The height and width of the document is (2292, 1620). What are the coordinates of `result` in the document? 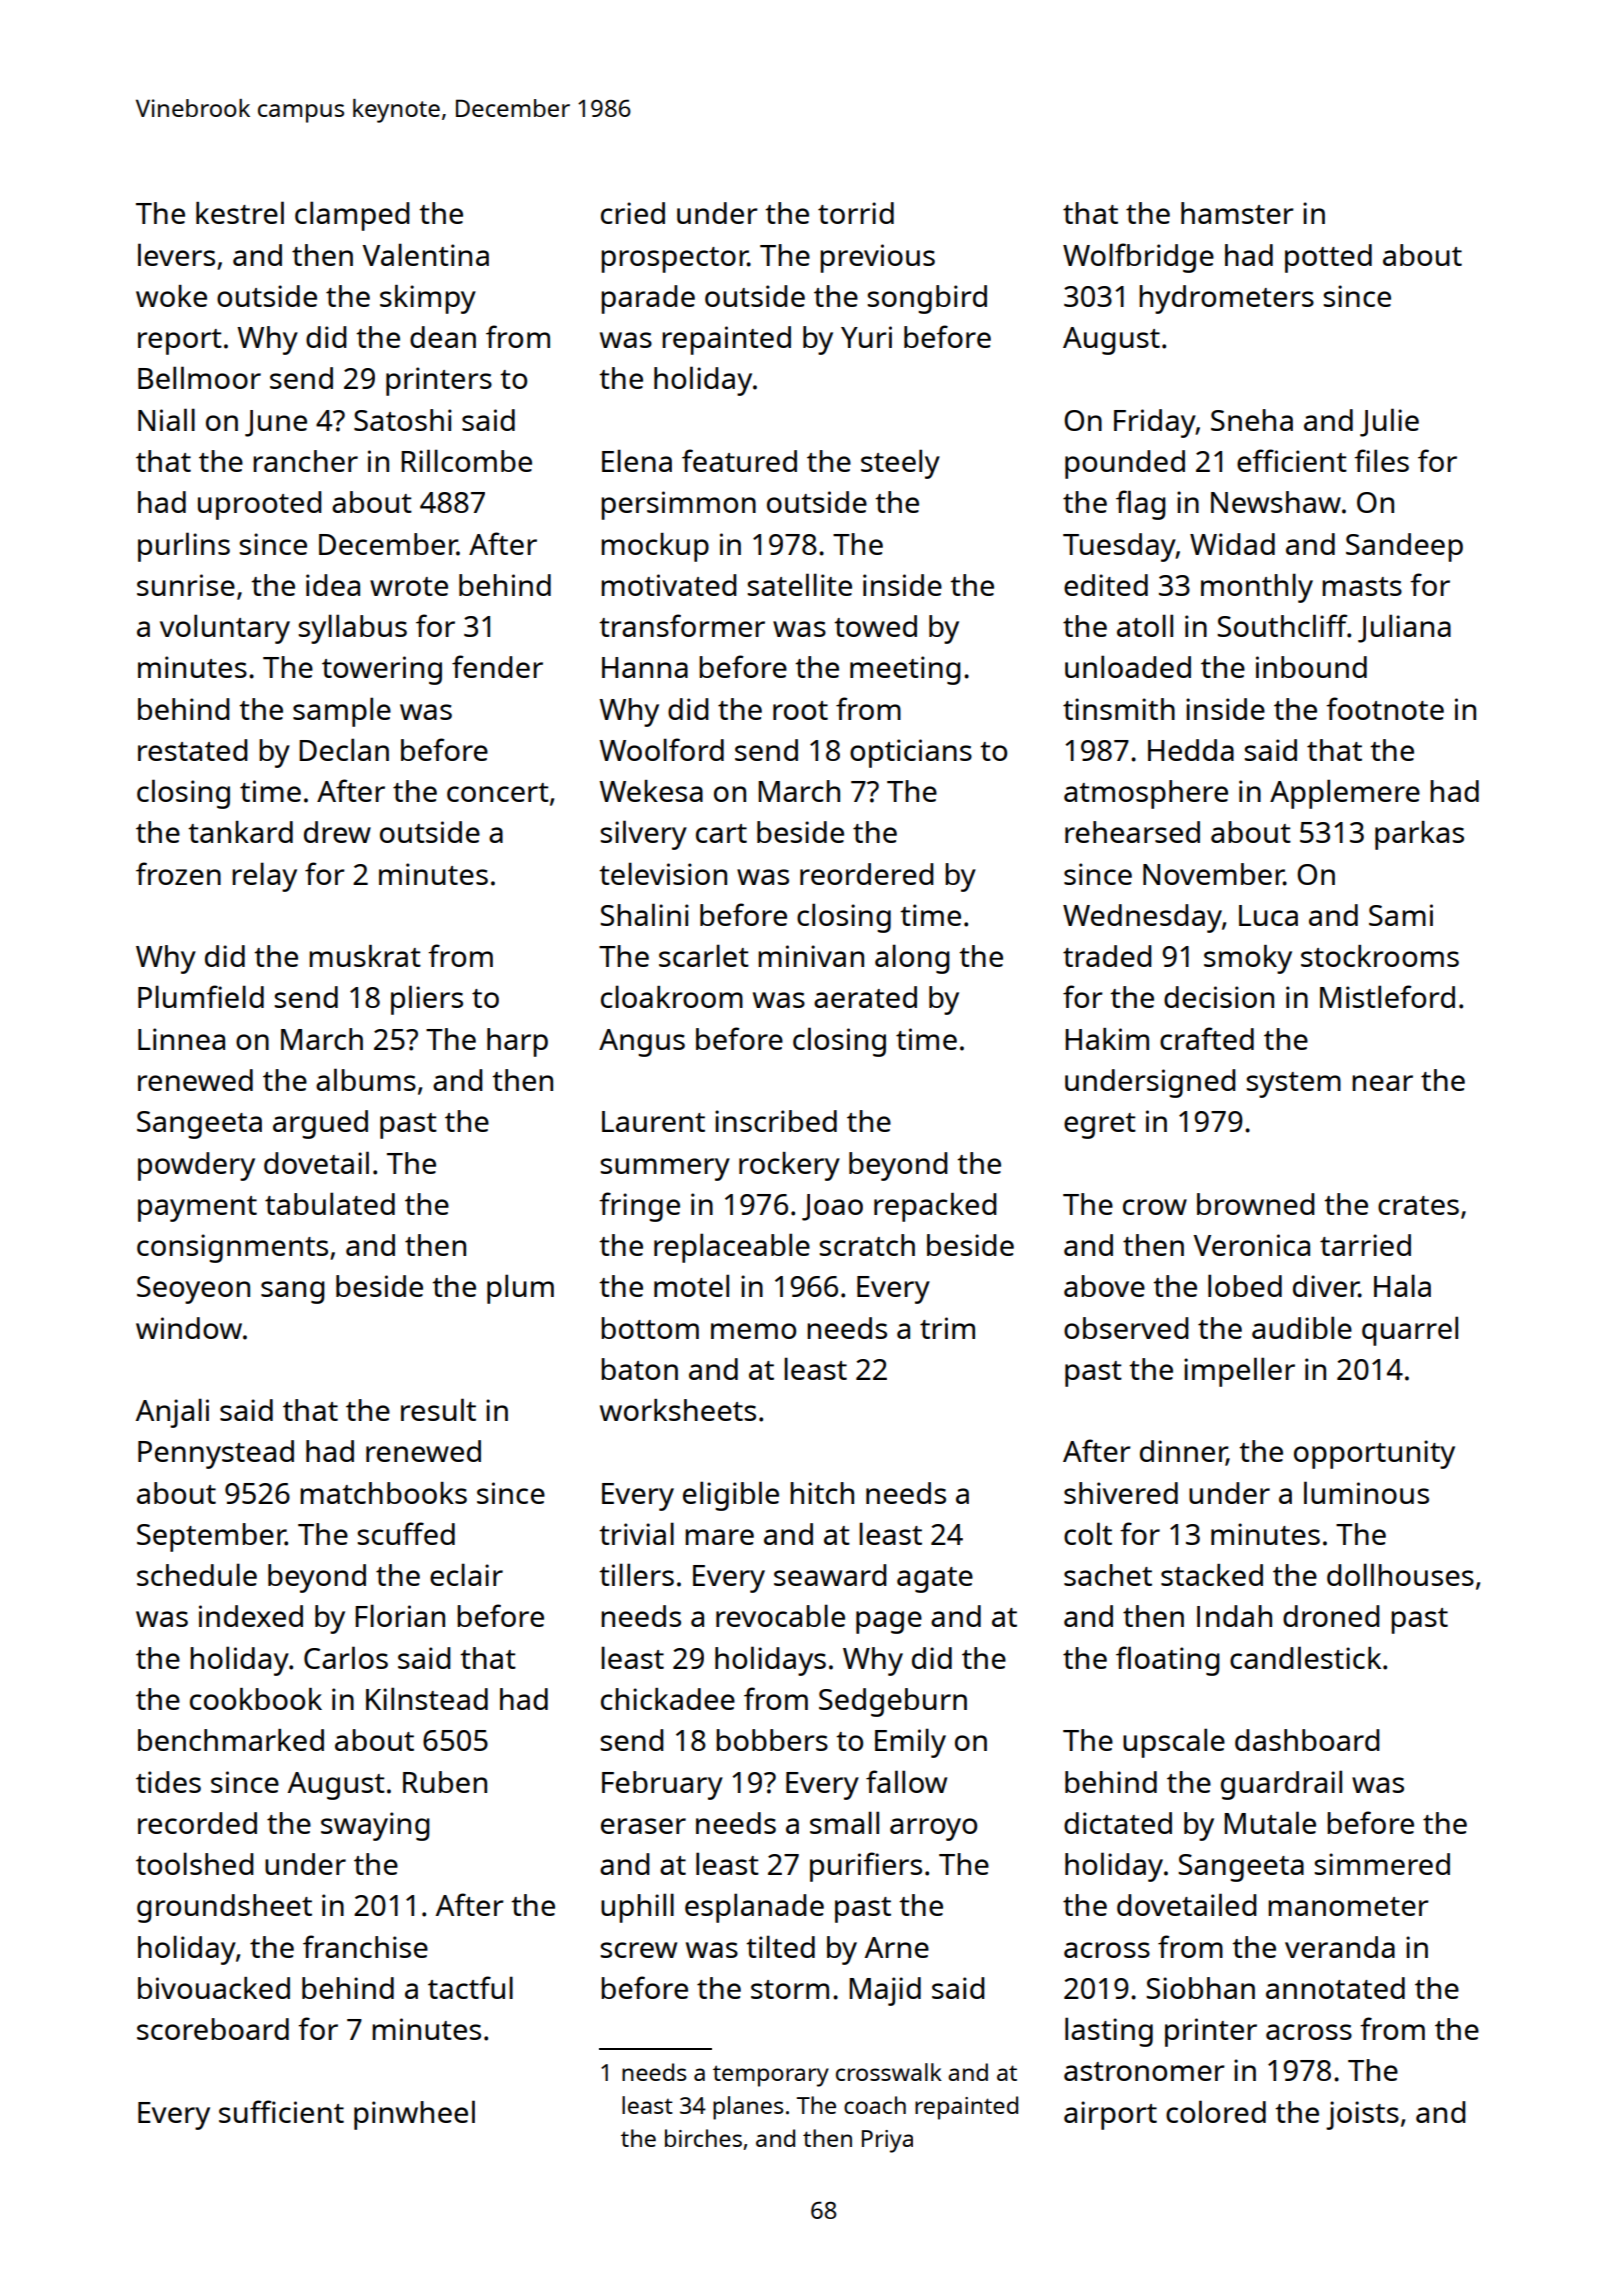 It's located at (438, 1409).
